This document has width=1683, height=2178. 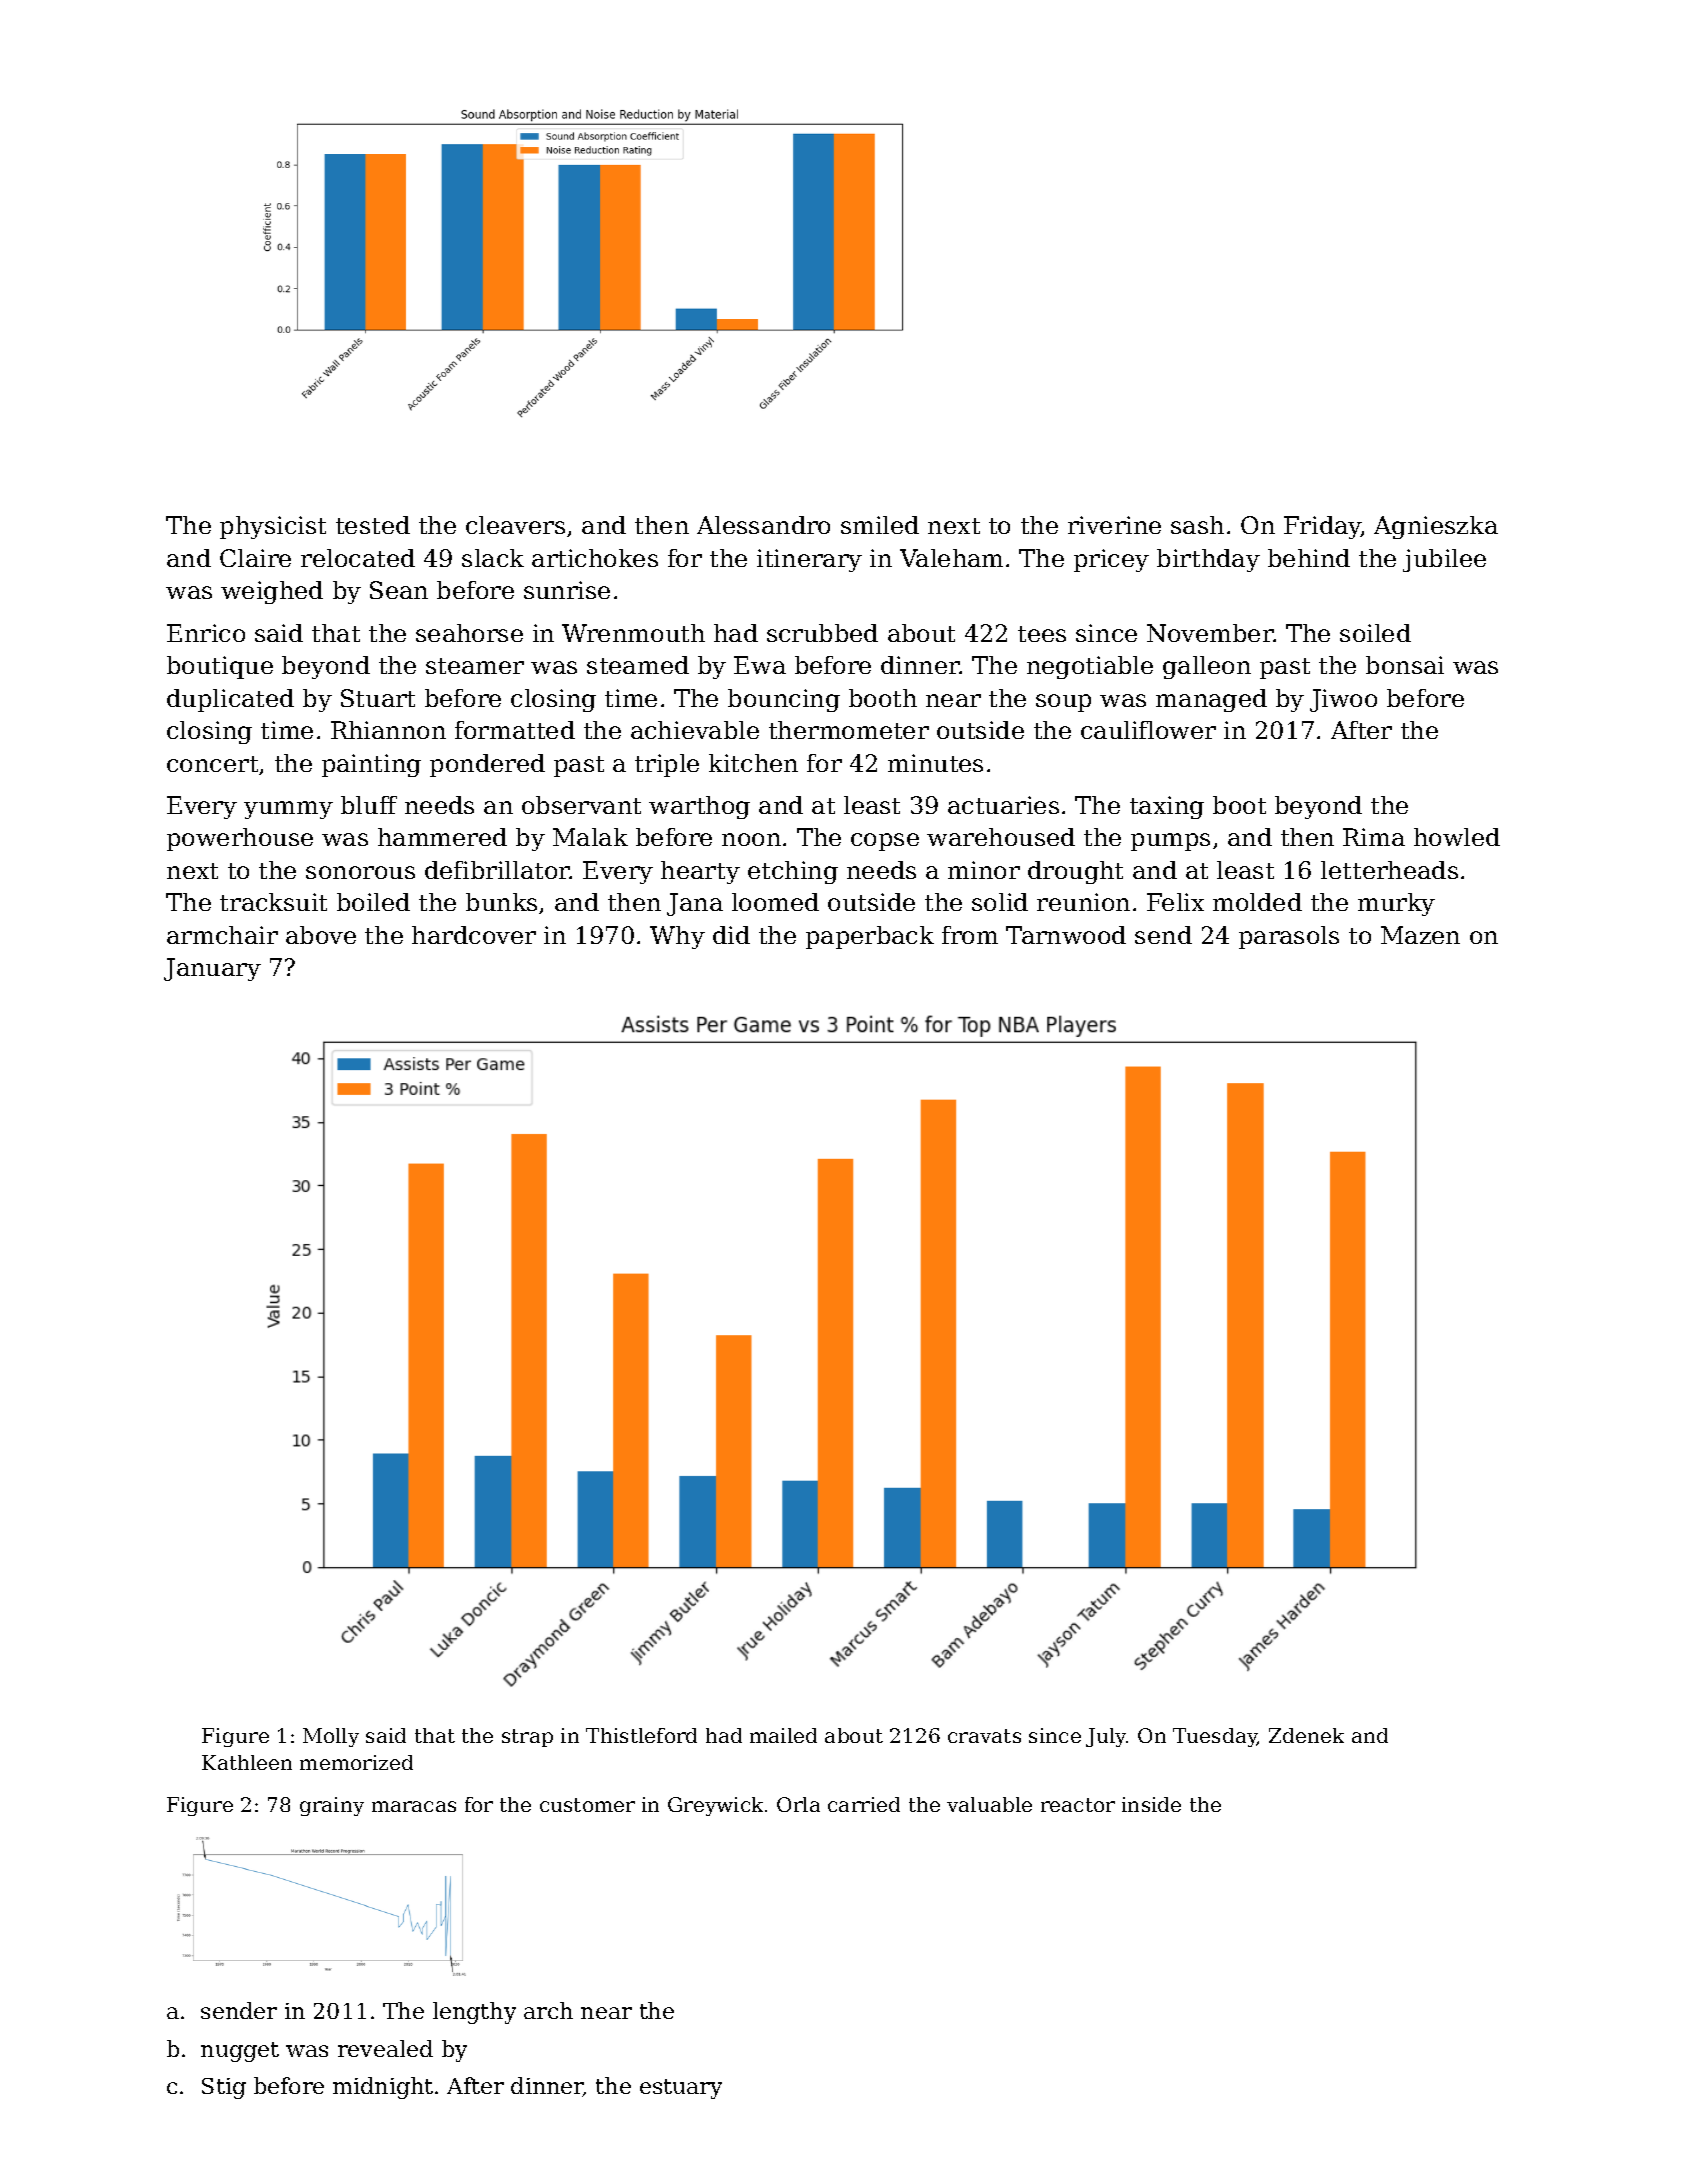 I want to click on hammered, so click(x=442, y=837).
